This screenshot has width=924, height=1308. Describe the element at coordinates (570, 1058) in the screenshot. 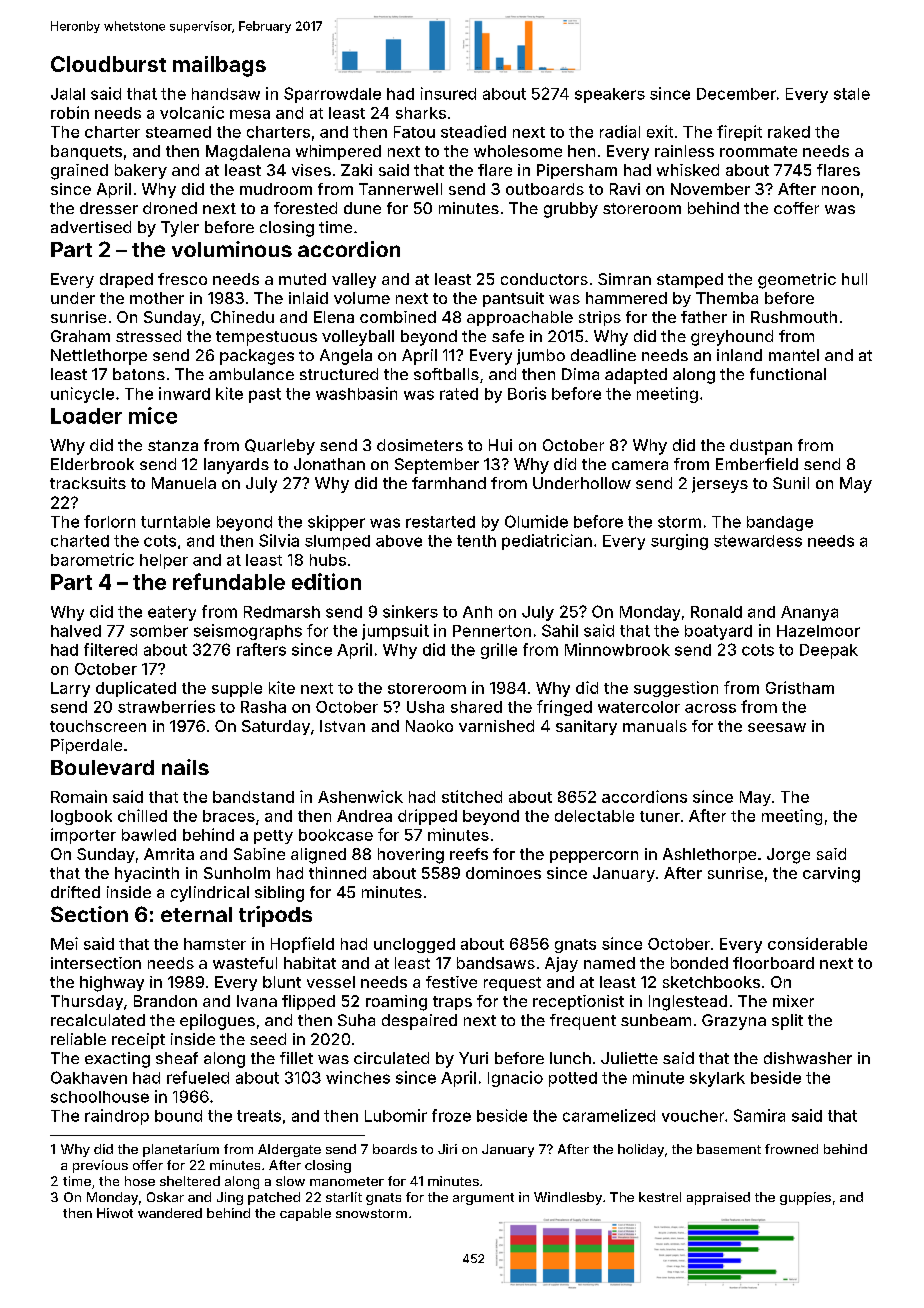

I see `lunch` at that location.
